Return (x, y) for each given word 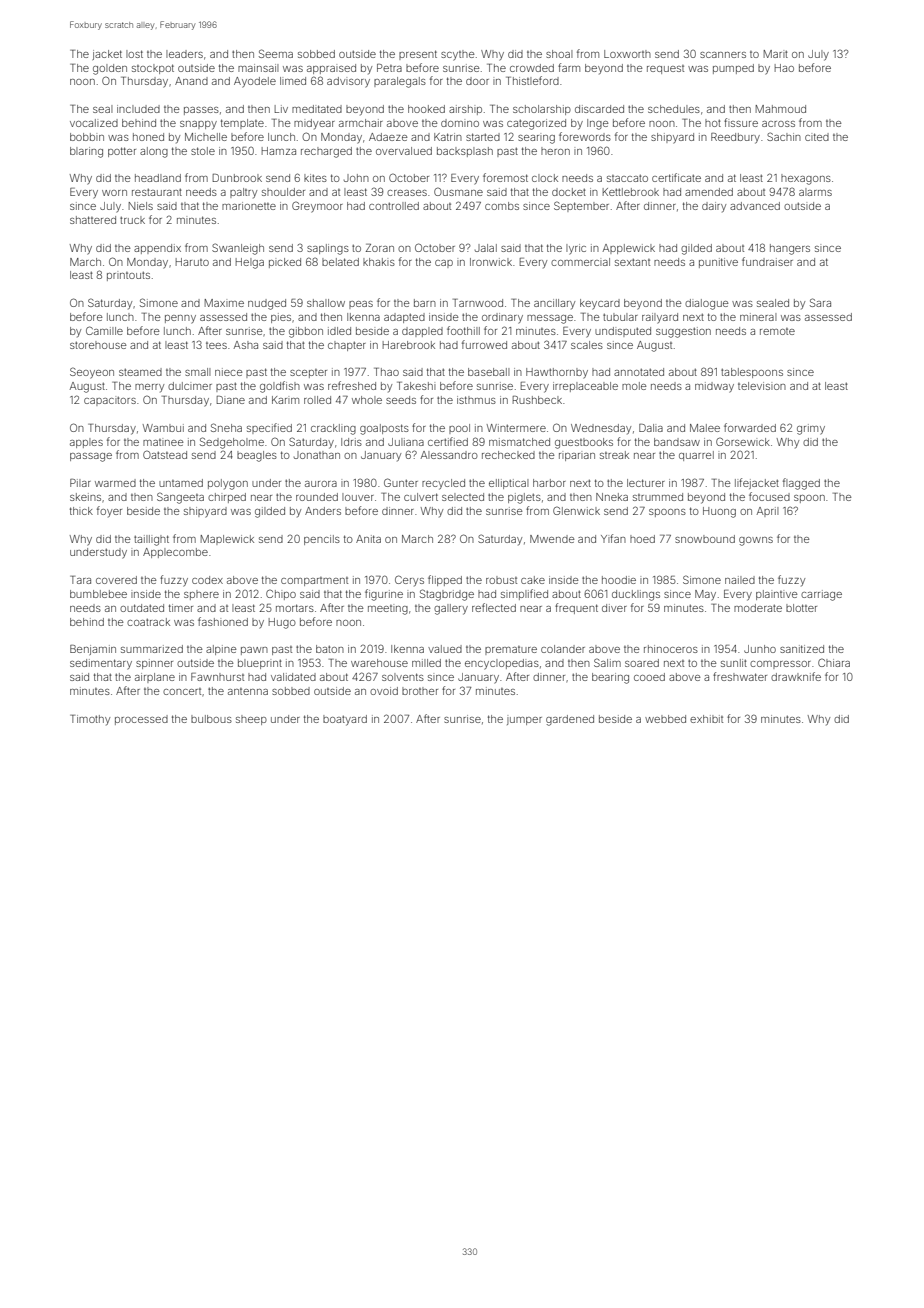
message (550, 319)
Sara (820, 302)
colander (563, 649)
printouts (128, 276)
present (418, 55)
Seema (276, 53)
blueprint (260, 664)
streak (614, 455)
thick (81, 511)
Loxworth (627, 54)
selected (463, 497)
